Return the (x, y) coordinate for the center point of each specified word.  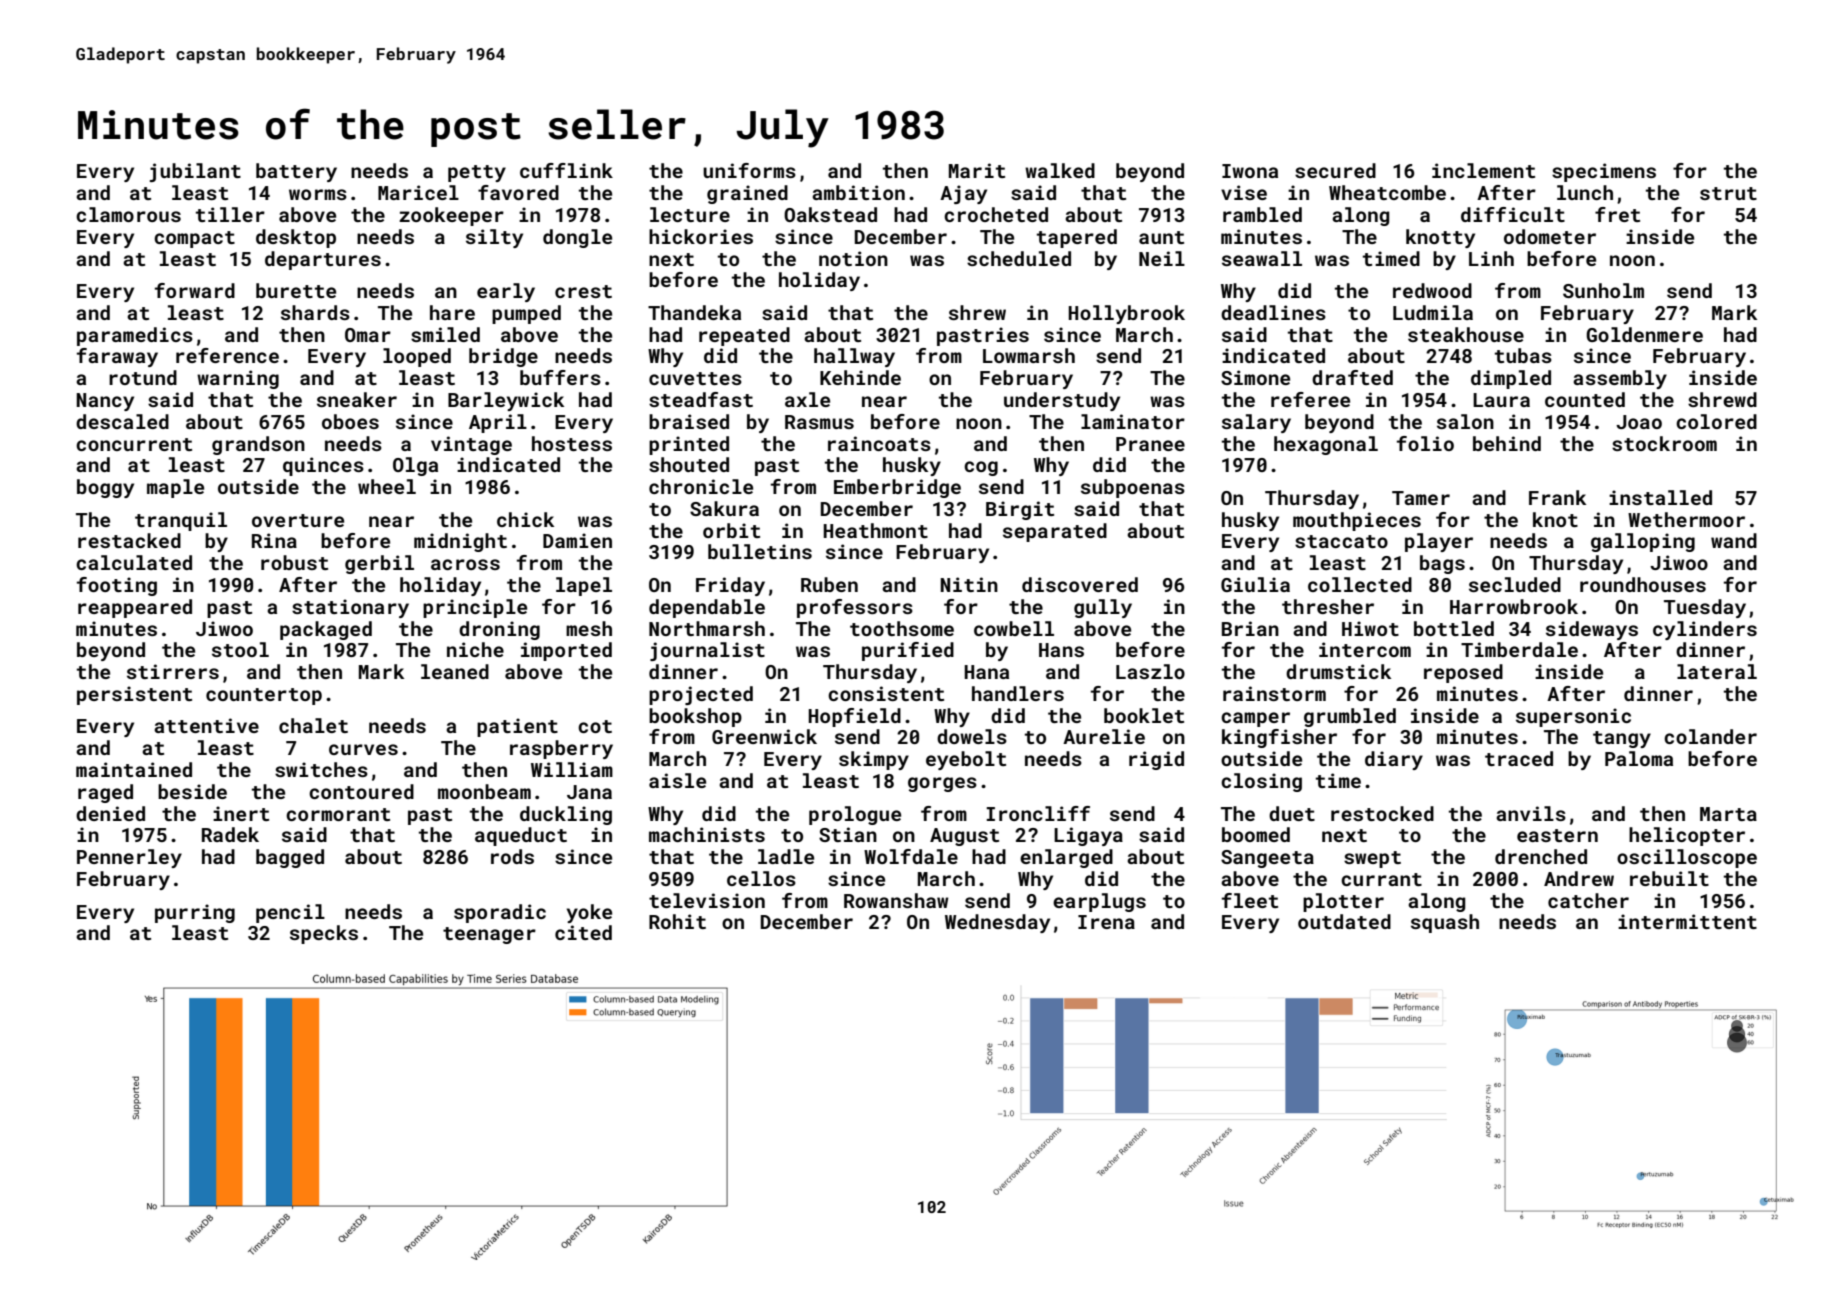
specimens (1604, 172)
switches (321, 769)
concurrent (134, 444)
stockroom (1664, 443)
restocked (1382, 813)
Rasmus (819, 422)
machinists (707, 834)
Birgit (1020, 510)
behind (1507, 443)
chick (525, 519)
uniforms (749, 170)
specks (324, 934)
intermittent (1687, 921)
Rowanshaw (896, 900)
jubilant (195, 172)
